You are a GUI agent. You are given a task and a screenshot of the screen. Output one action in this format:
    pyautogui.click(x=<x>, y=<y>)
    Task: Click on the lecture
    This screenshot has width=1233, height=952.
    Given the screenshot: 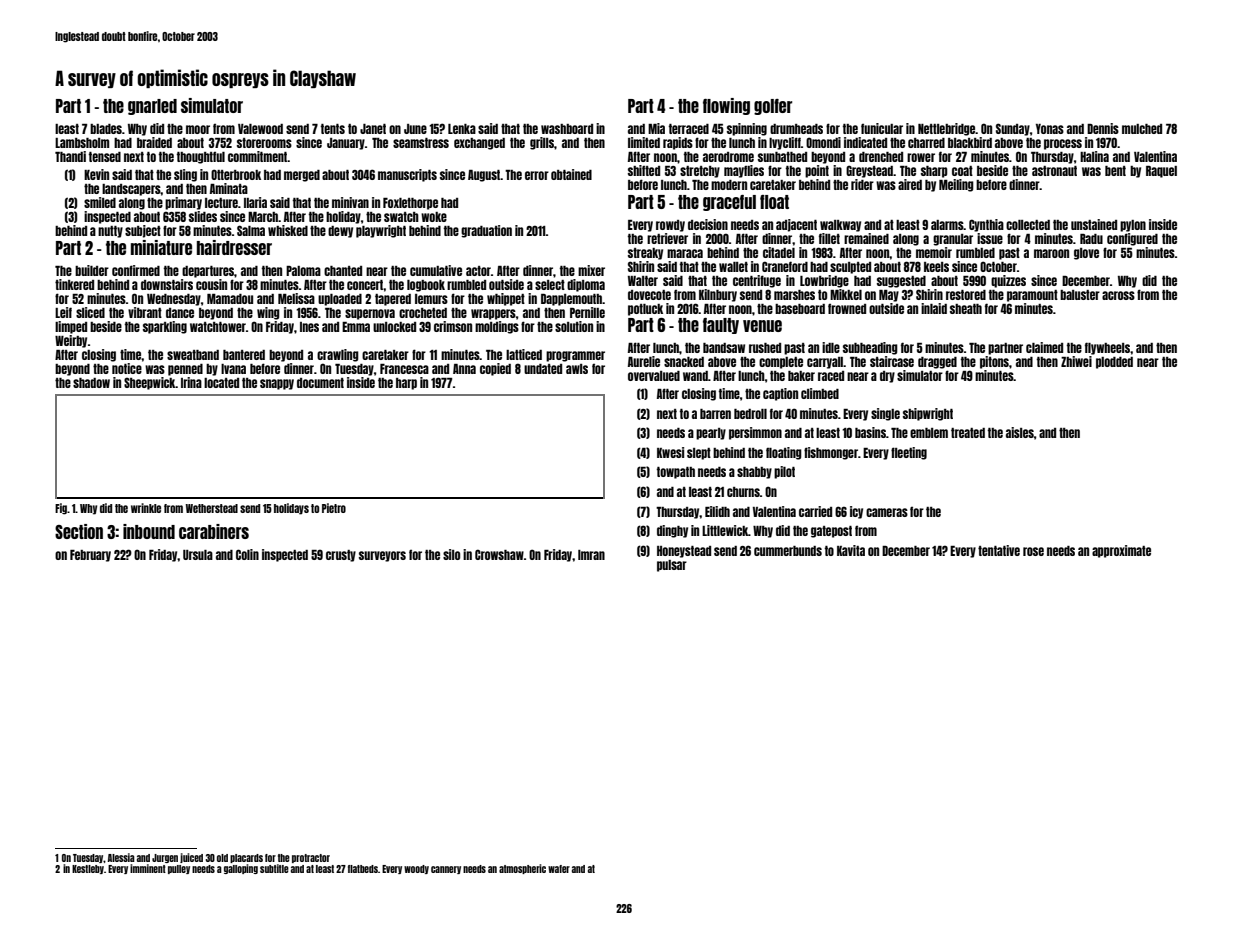 What is the action you would take?
    pyautogui.click(x=221, y=203)
